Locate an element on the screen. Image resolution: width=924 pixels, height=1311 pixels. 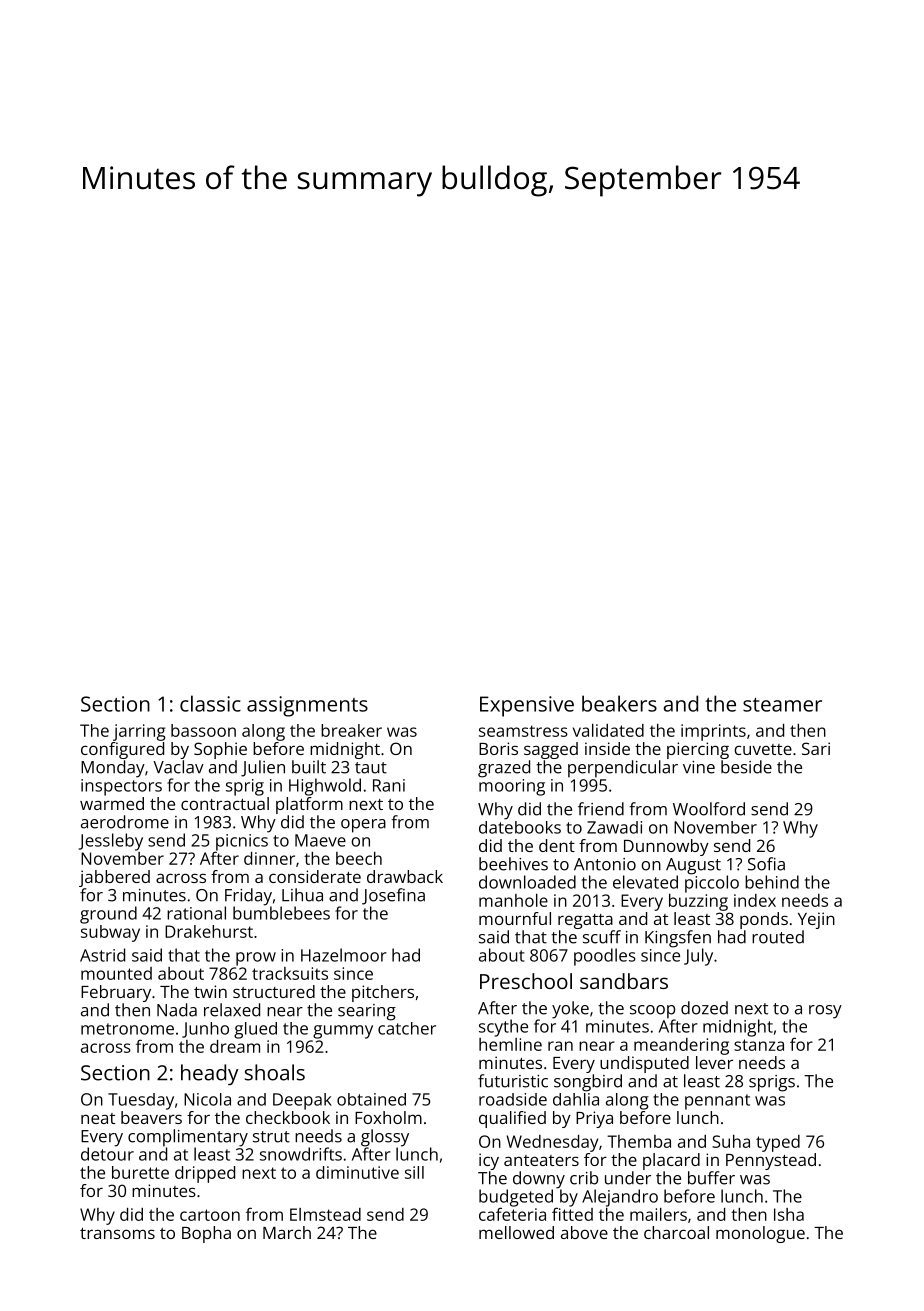
sagged is located at coordinates (551, 750).
